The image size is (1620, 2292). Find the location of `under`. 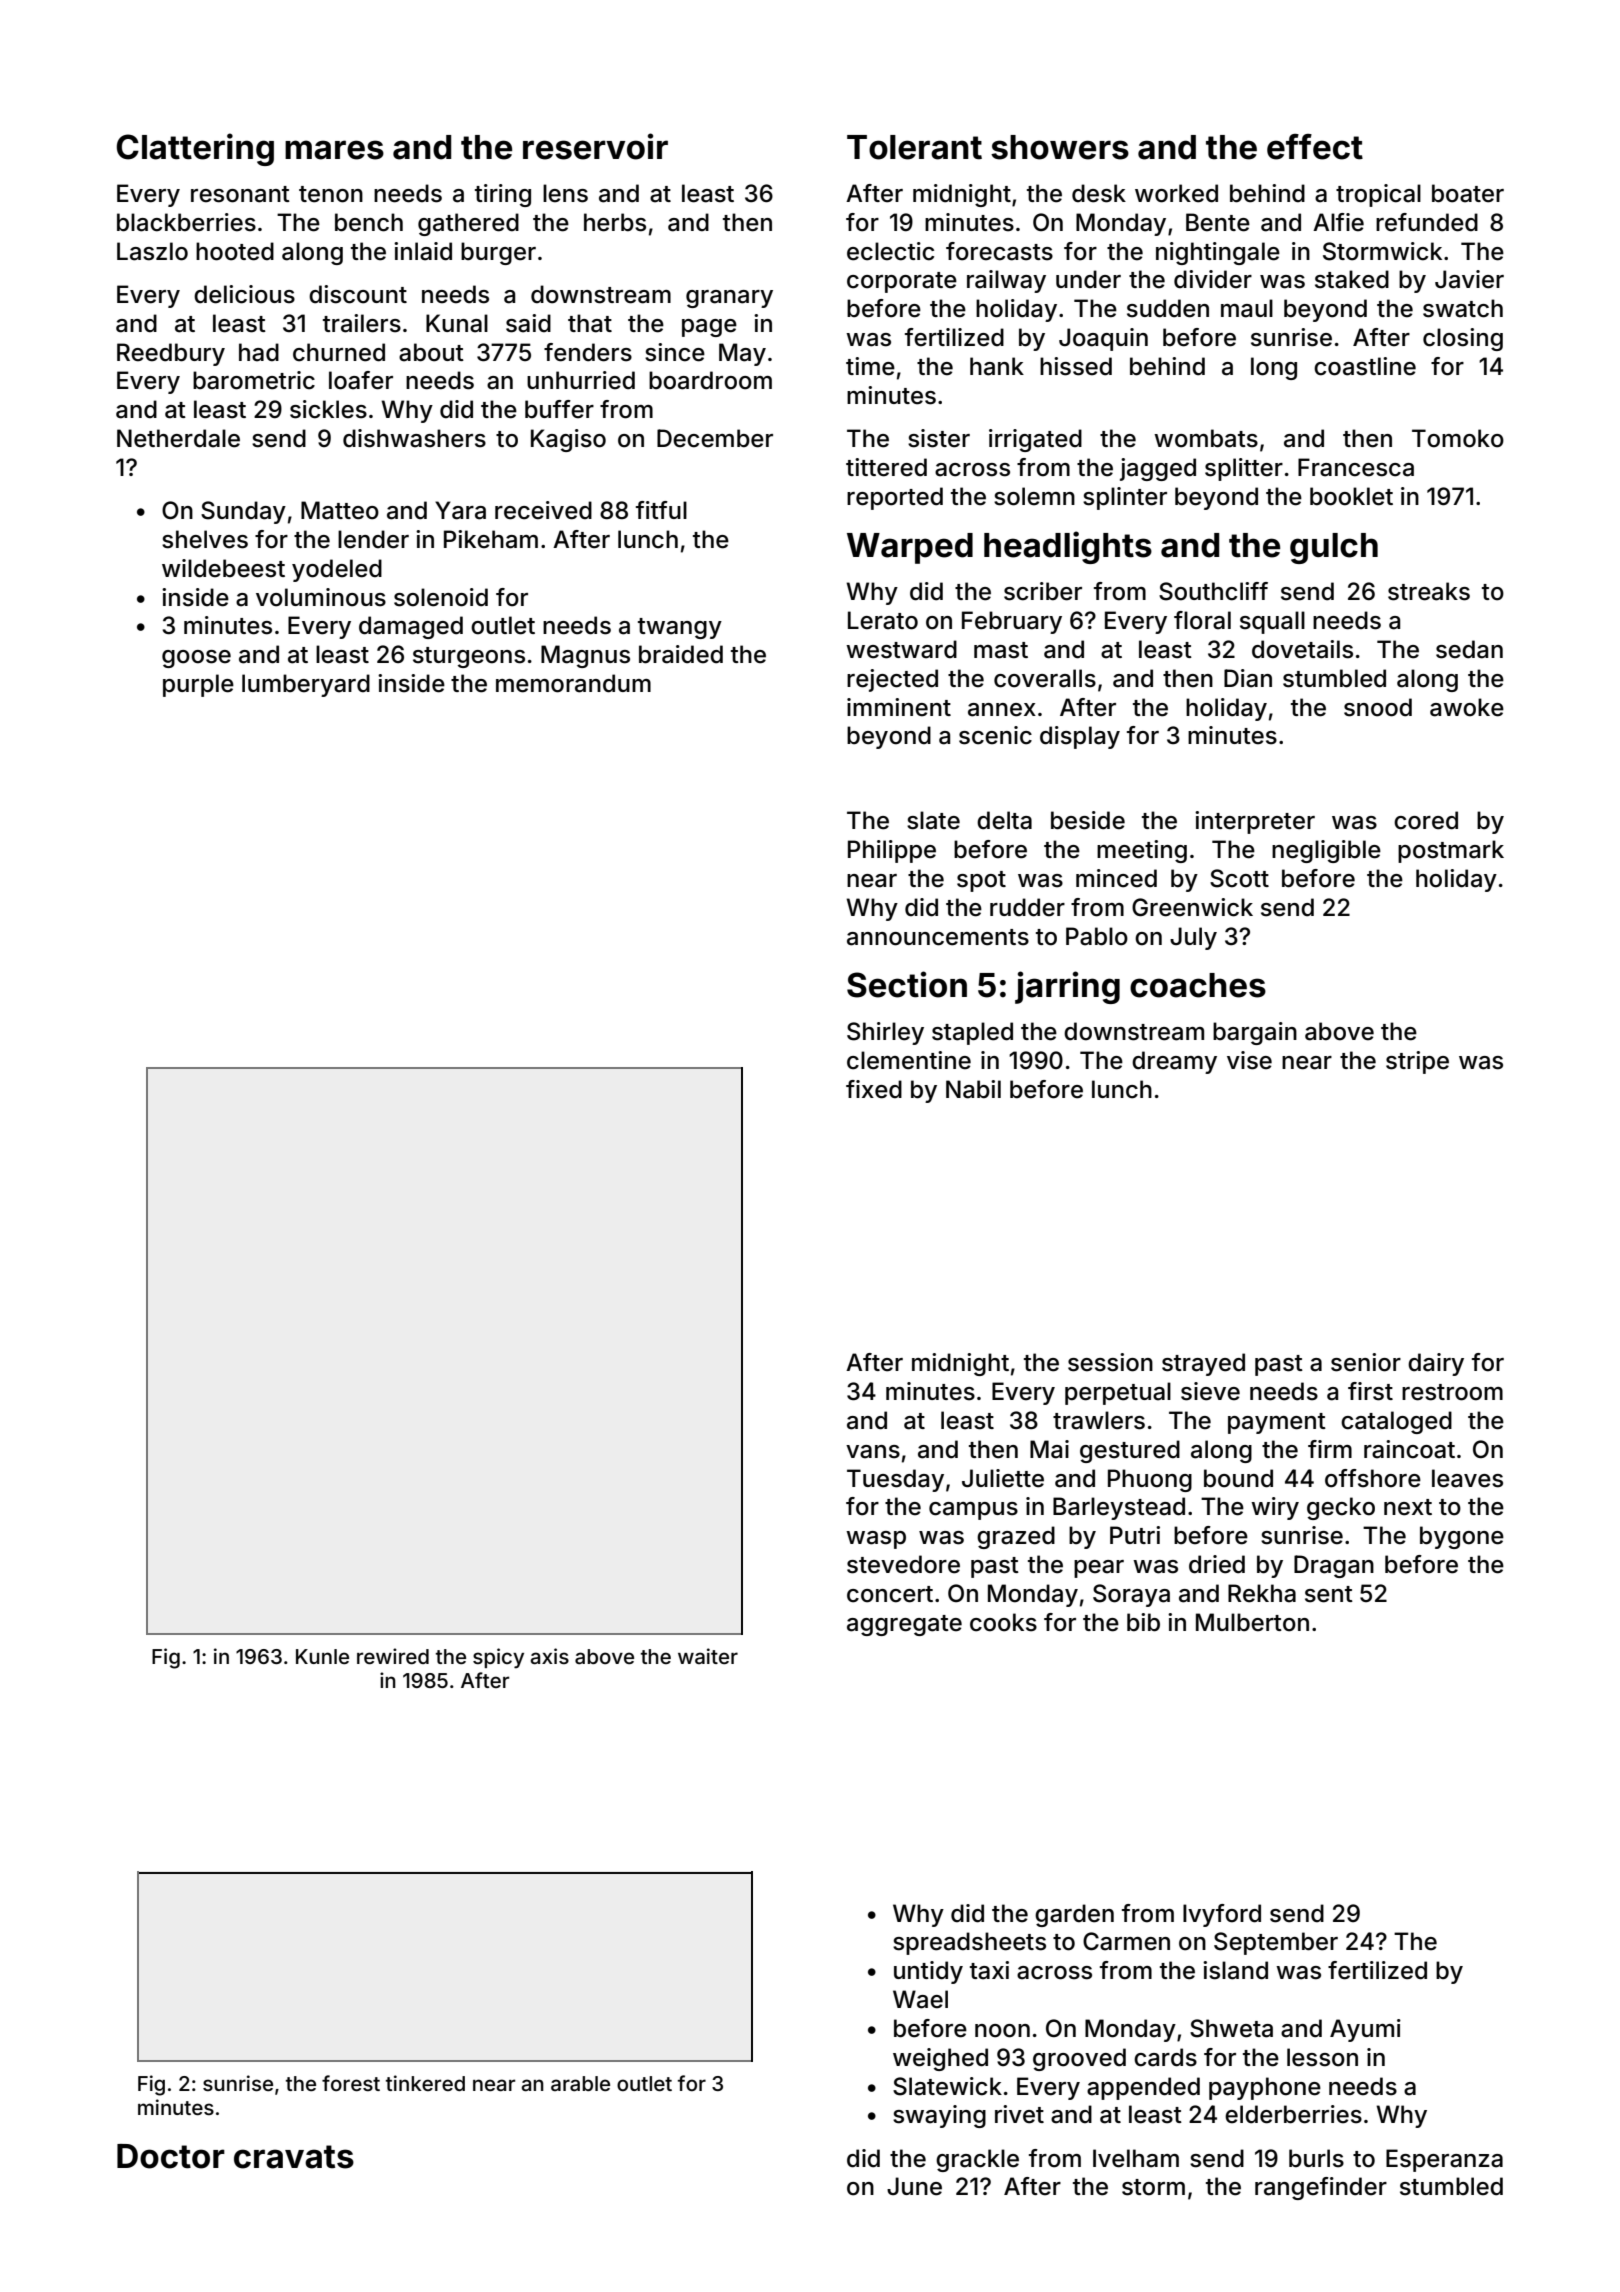

under is located at coordinates (1088, 279).
